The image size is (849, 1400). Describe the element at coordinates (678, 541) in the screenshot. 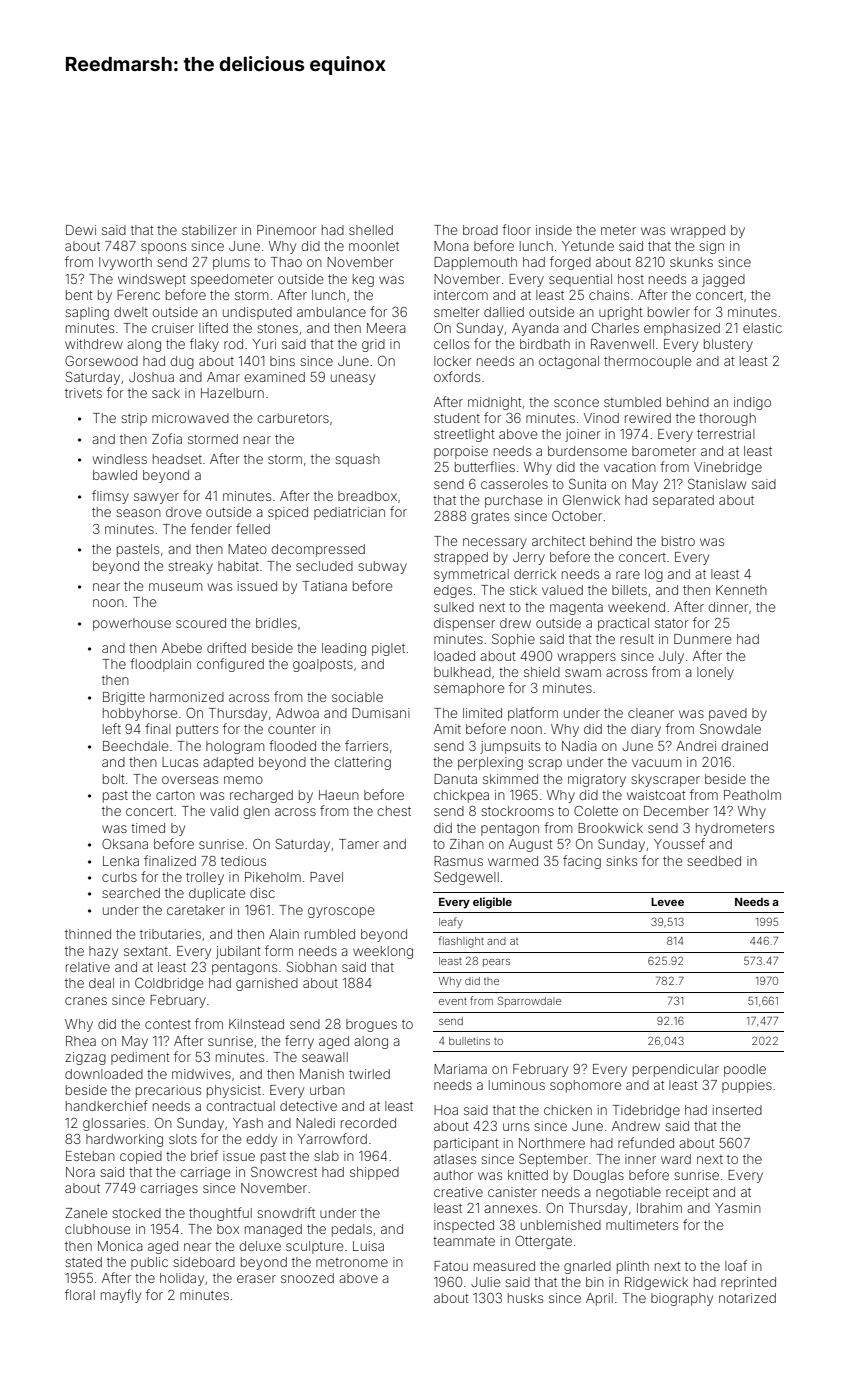

I see `bistro` at that location.
